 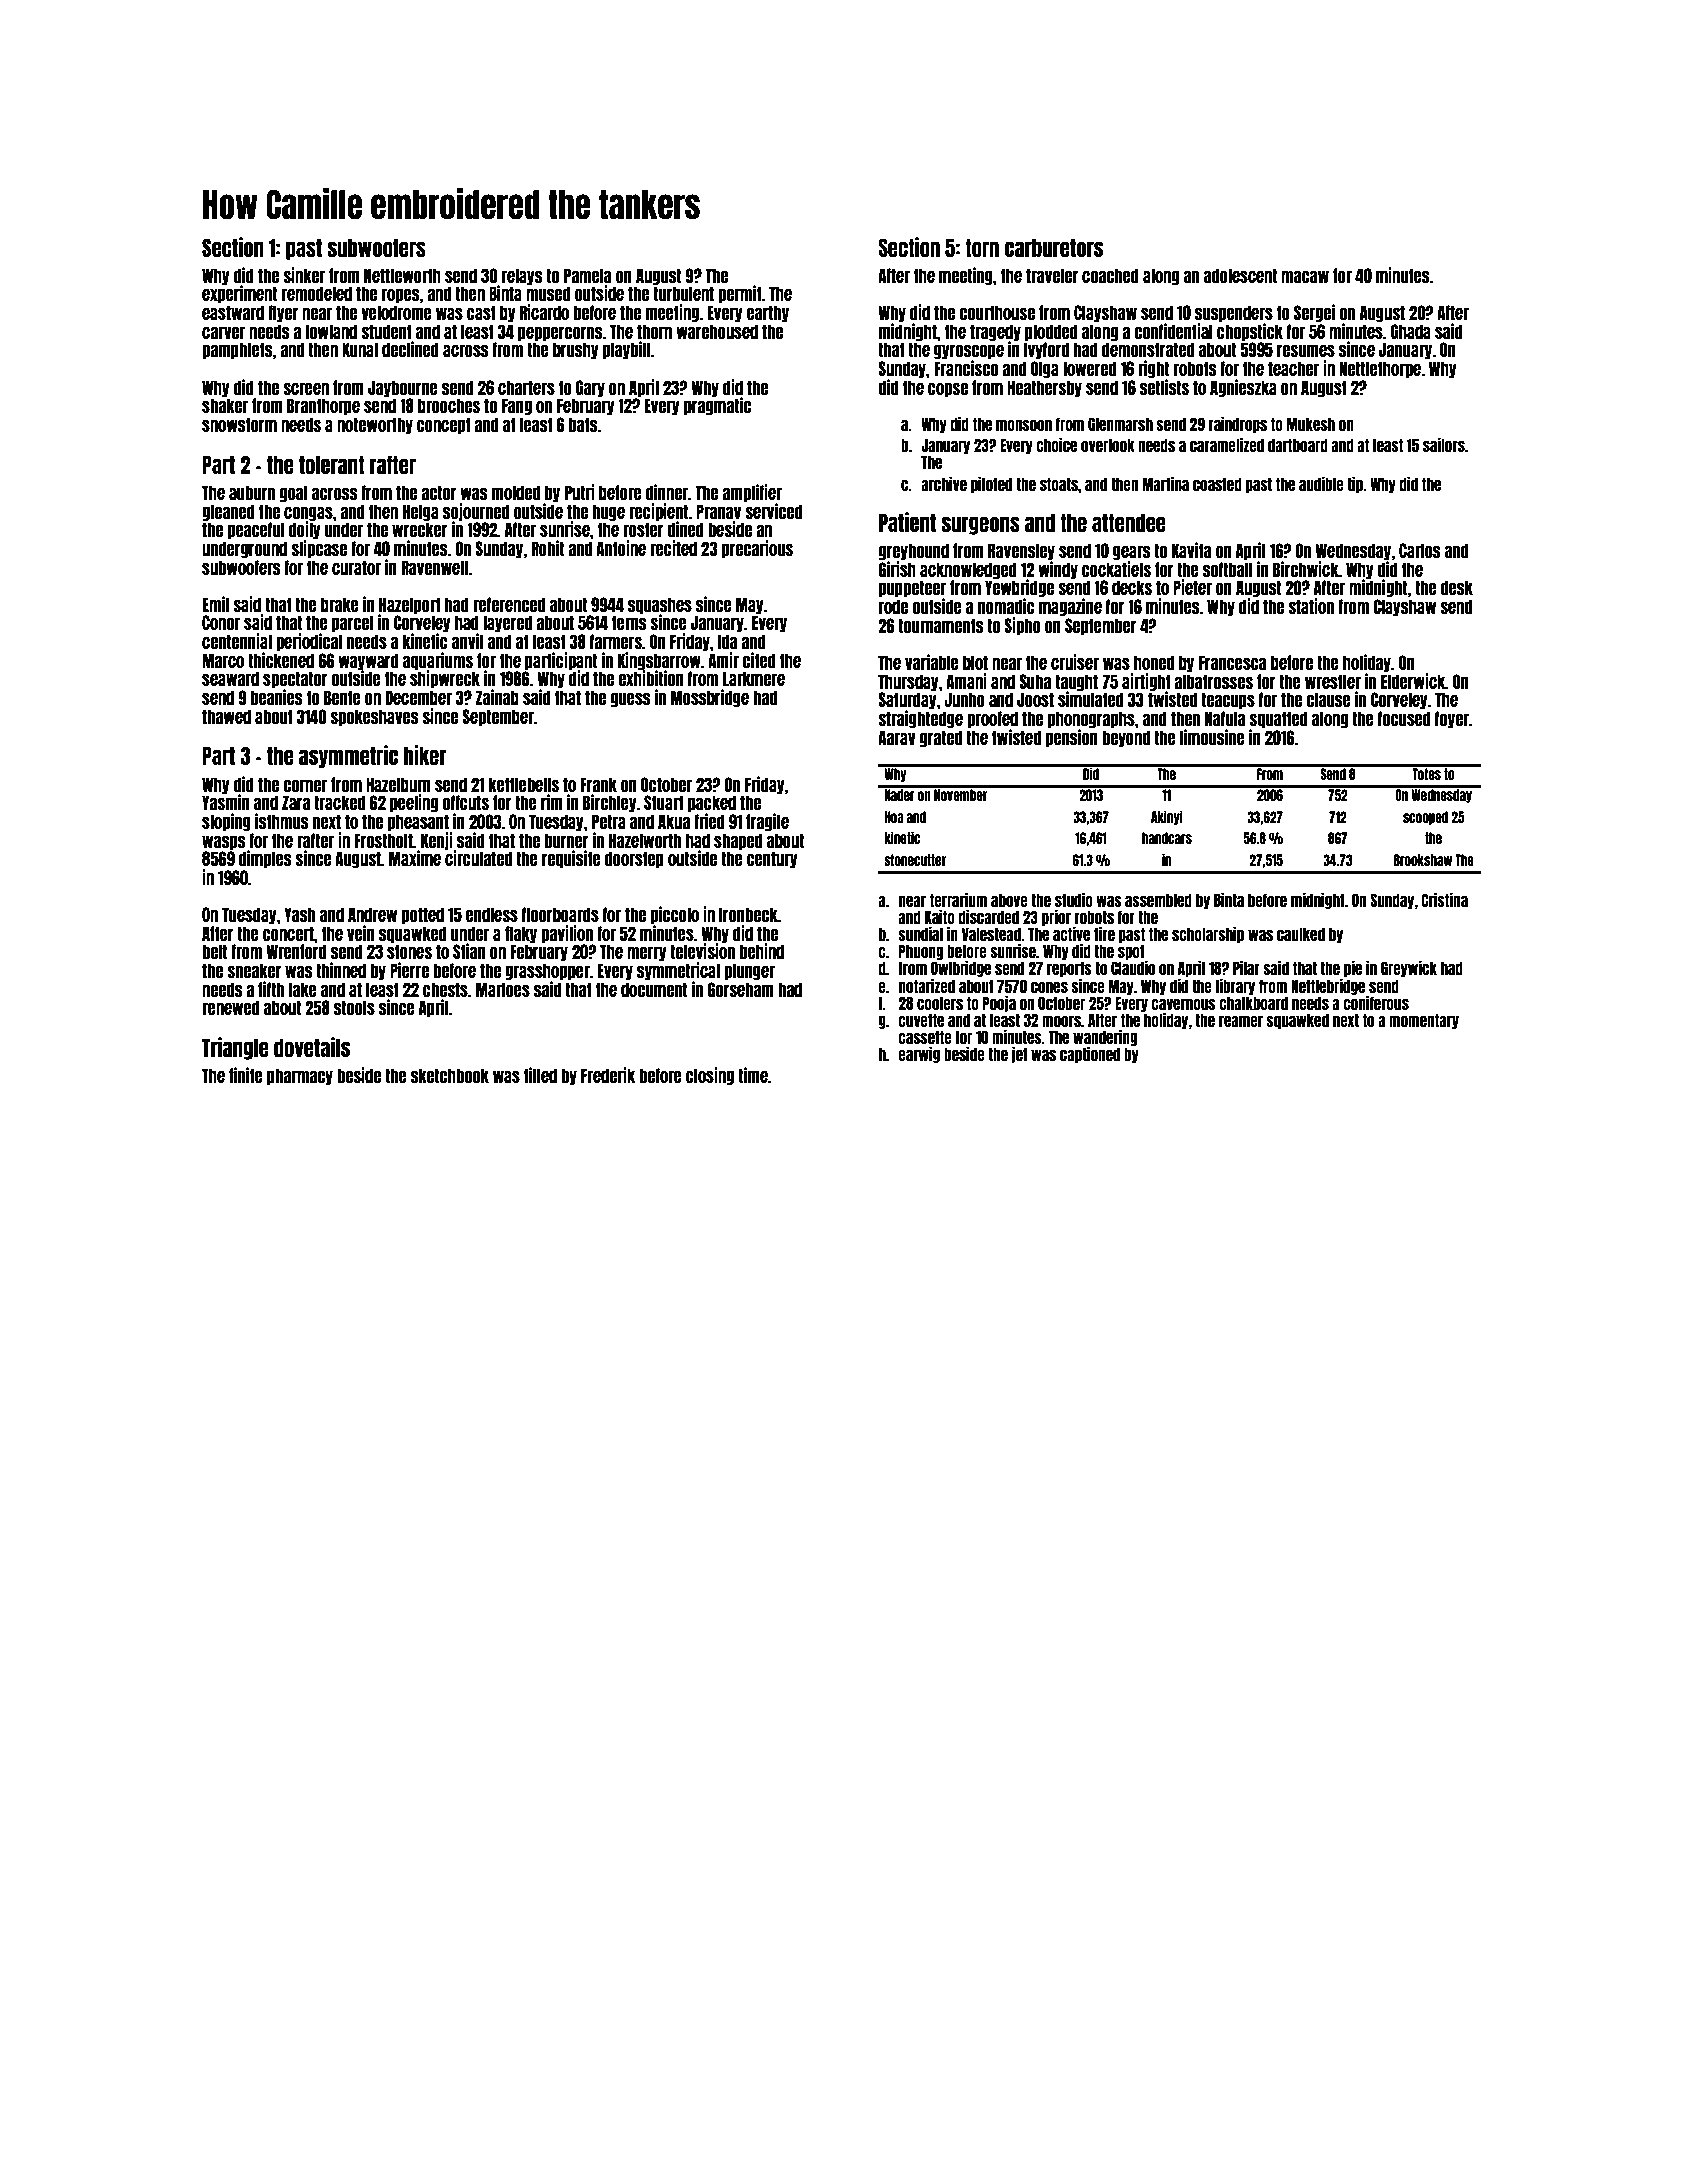 What do you see at coordinates (1035, 699) in the screenshot?
I see `Joost` at bounding box center [1035, 699].
